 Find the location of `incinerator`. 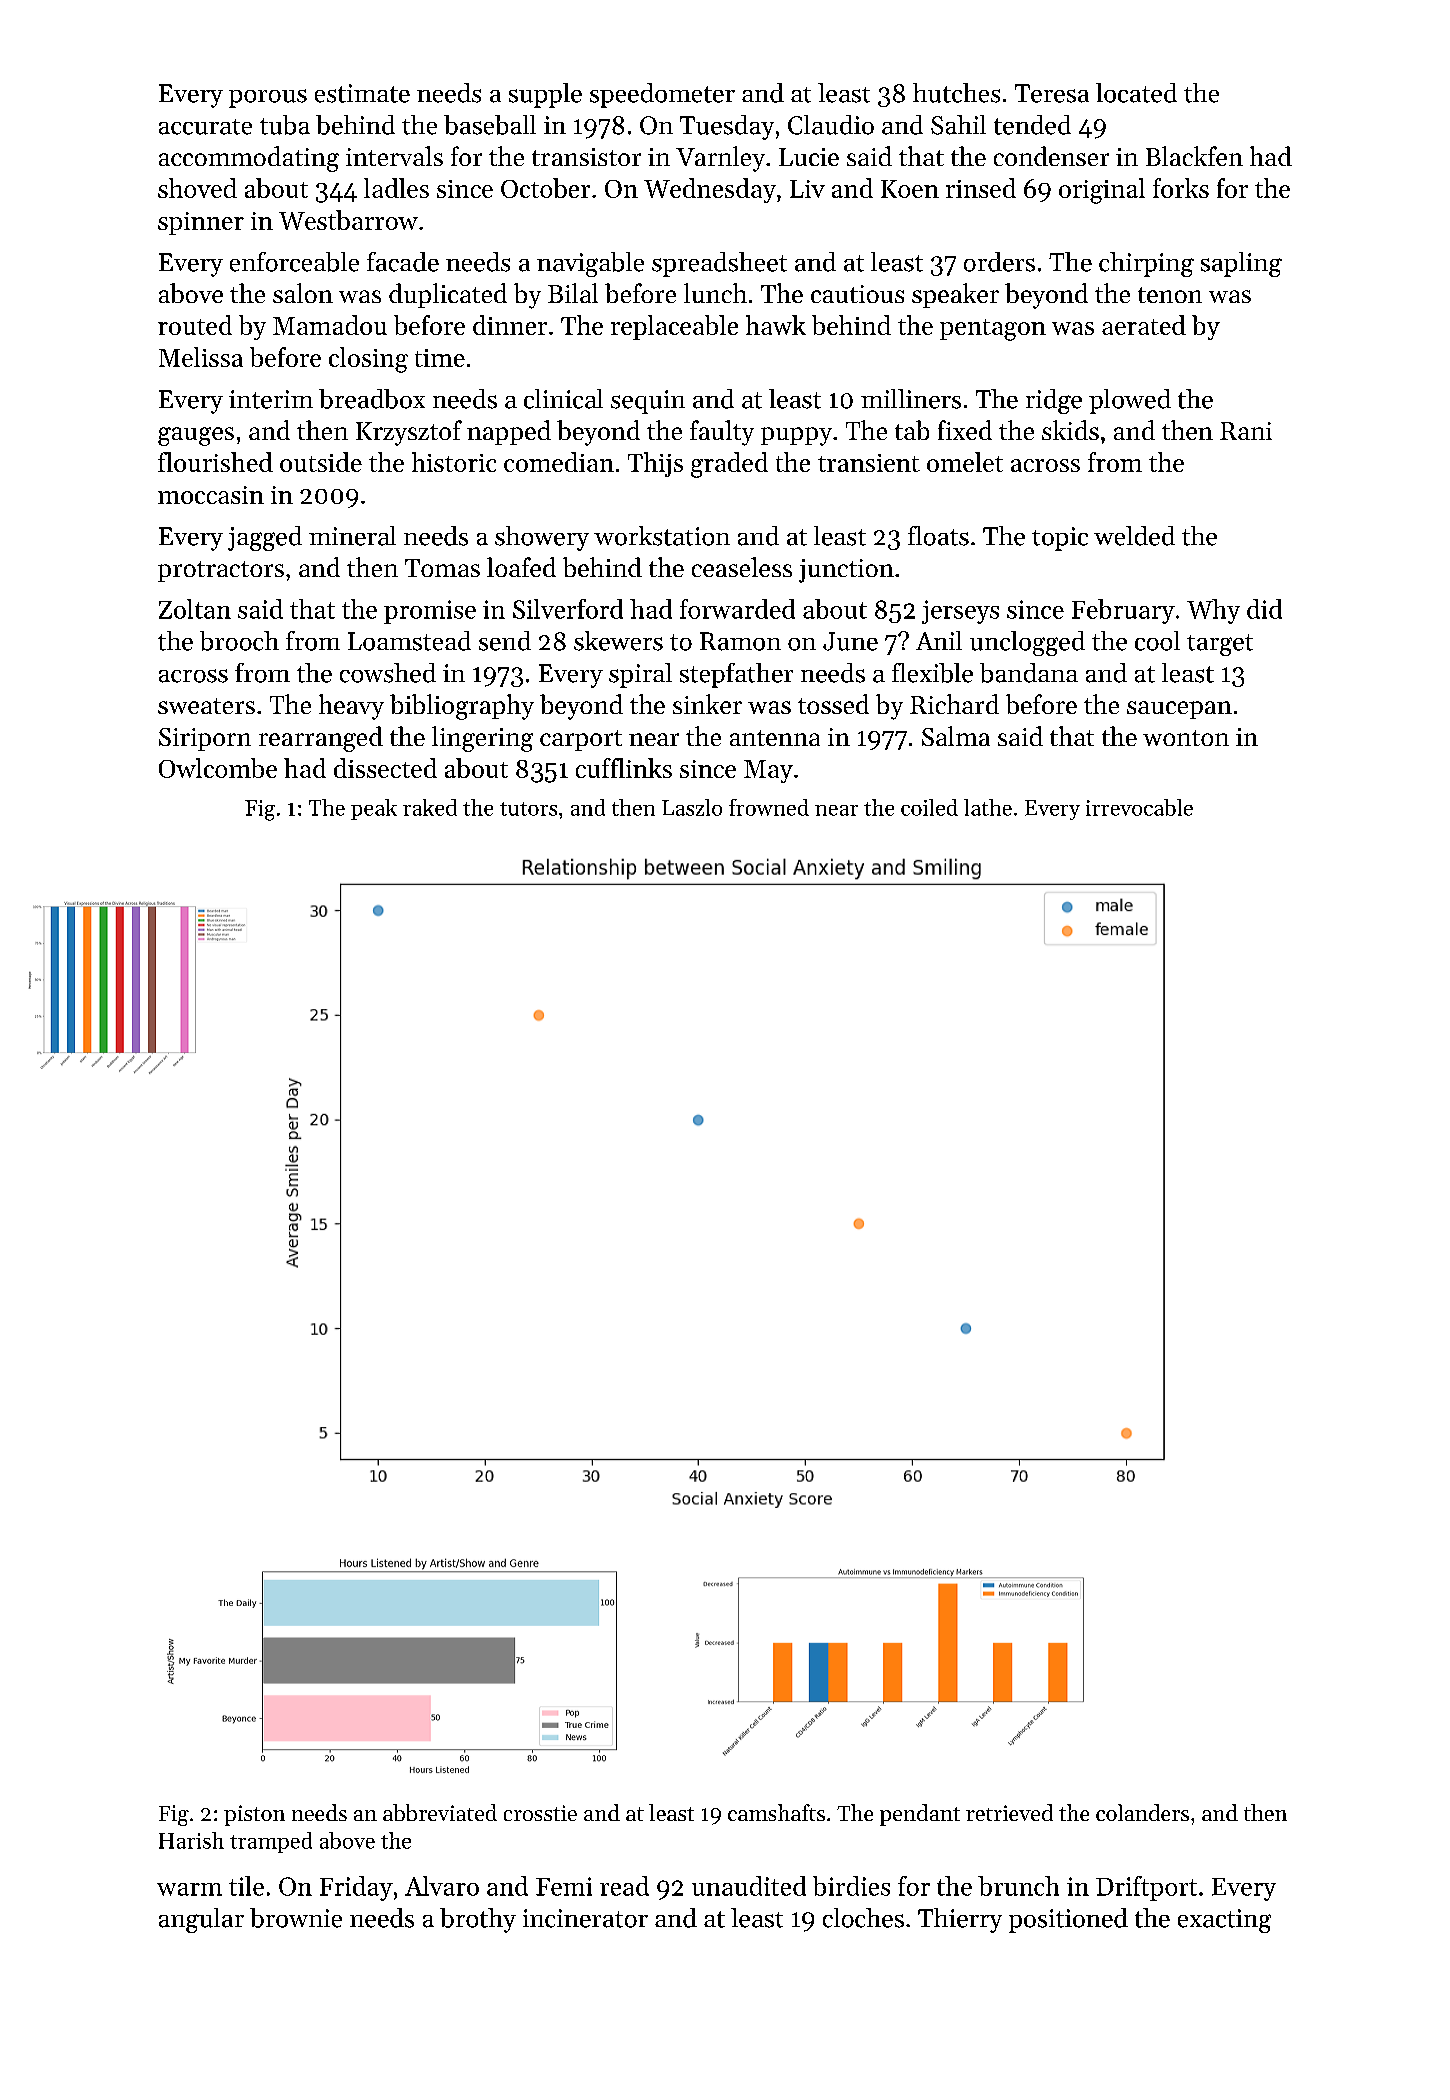

incinerator is located at coordinates (585, 1918).
